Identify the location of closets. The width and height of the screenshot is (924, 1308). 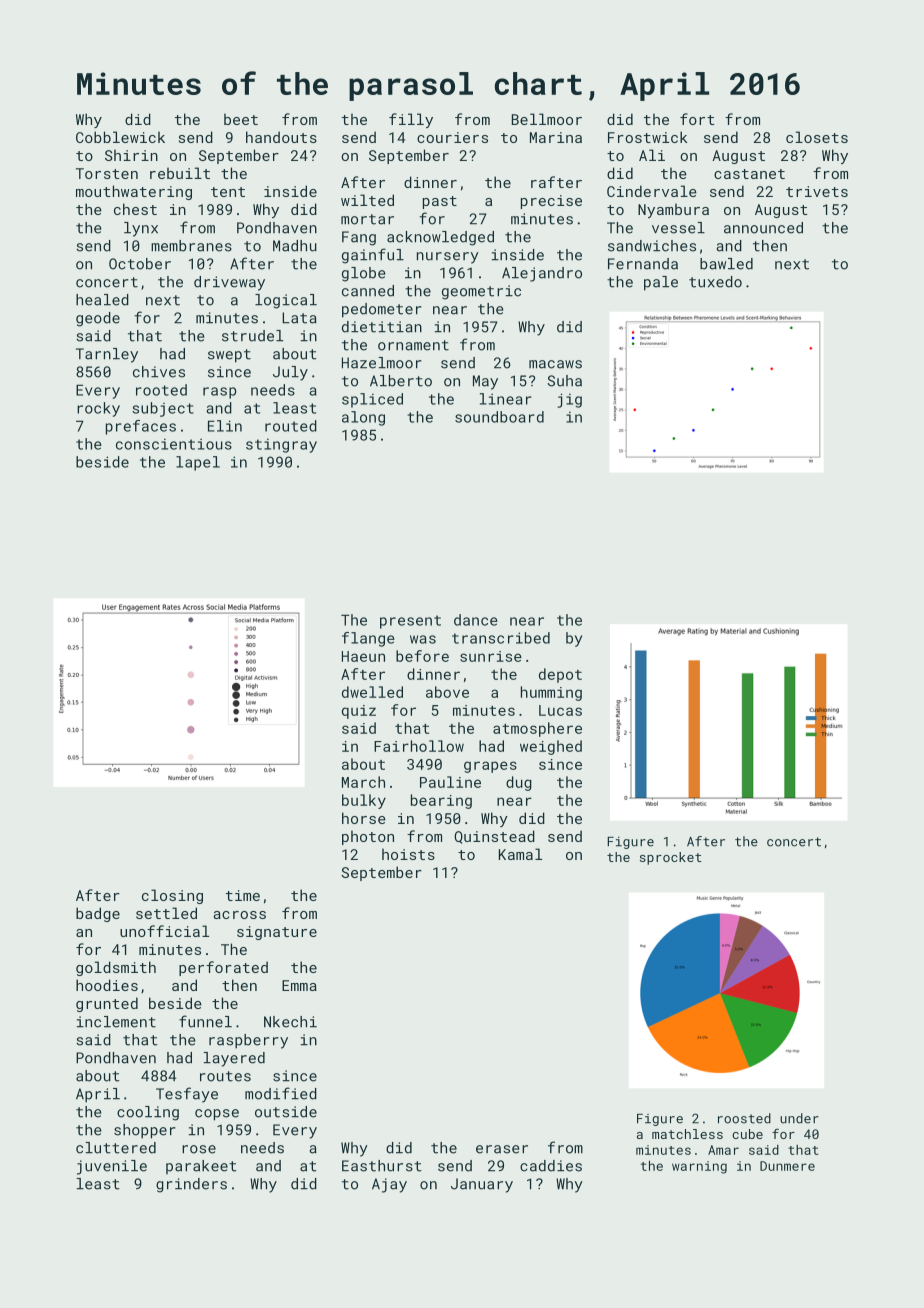
(817, 137).
